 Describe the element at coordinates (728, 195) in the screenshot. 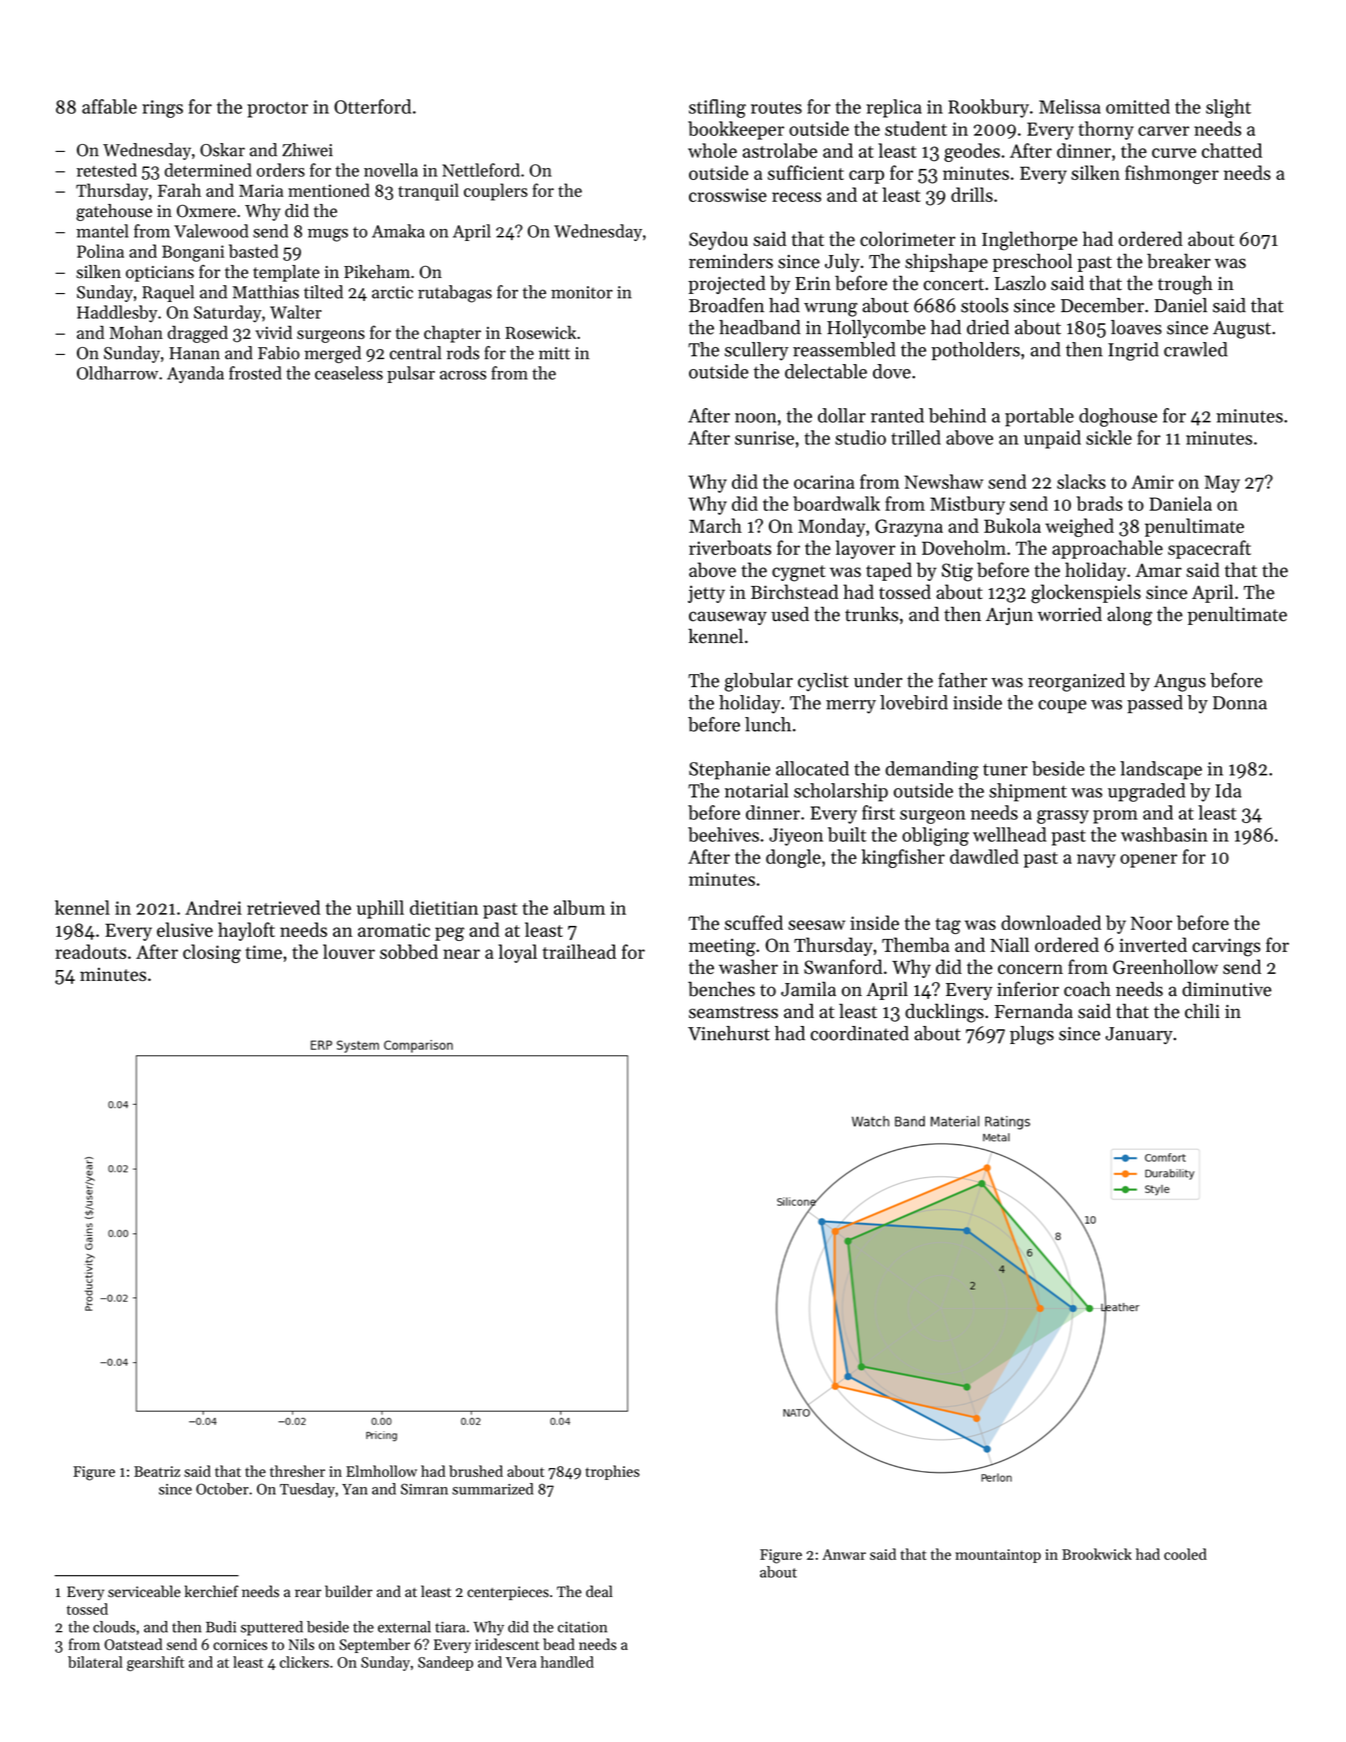

I see `crosswise` at that location.
